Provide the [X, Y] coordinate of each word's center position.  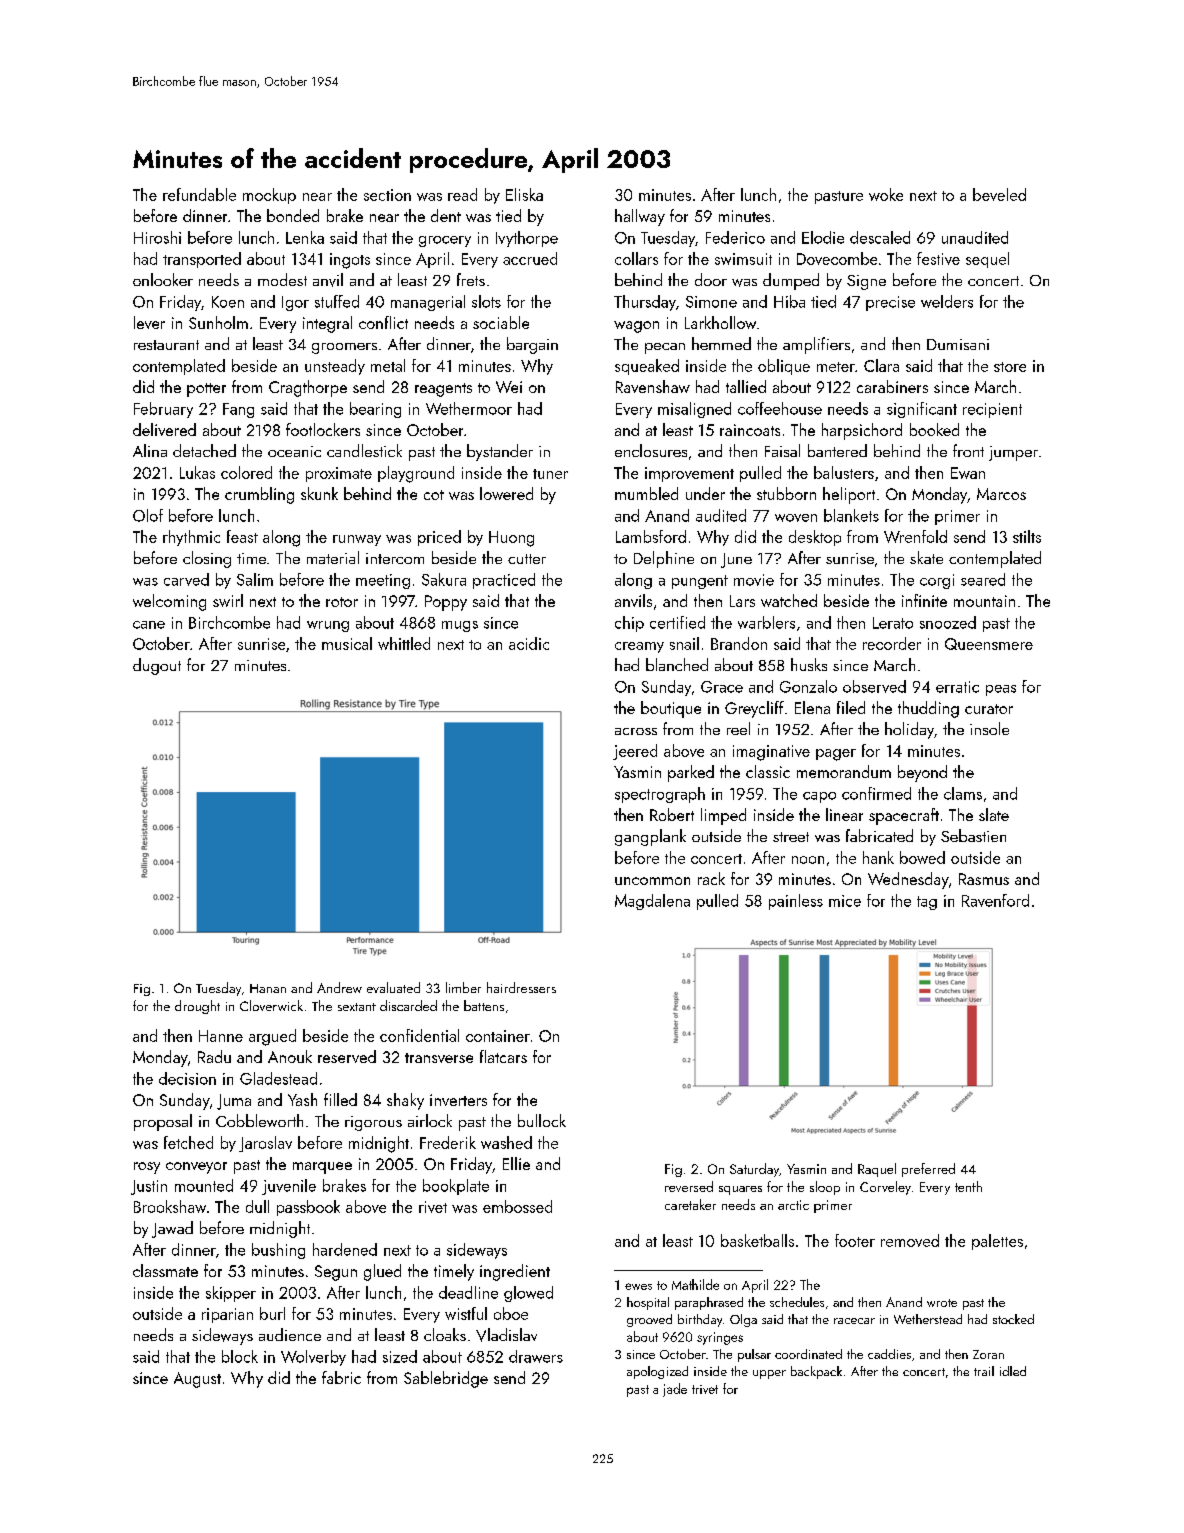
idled [1013, 1371]
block [240, 1356]
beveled [999, 194]
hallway [640, 217]
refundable [199, 194]
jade [675, 1390]
